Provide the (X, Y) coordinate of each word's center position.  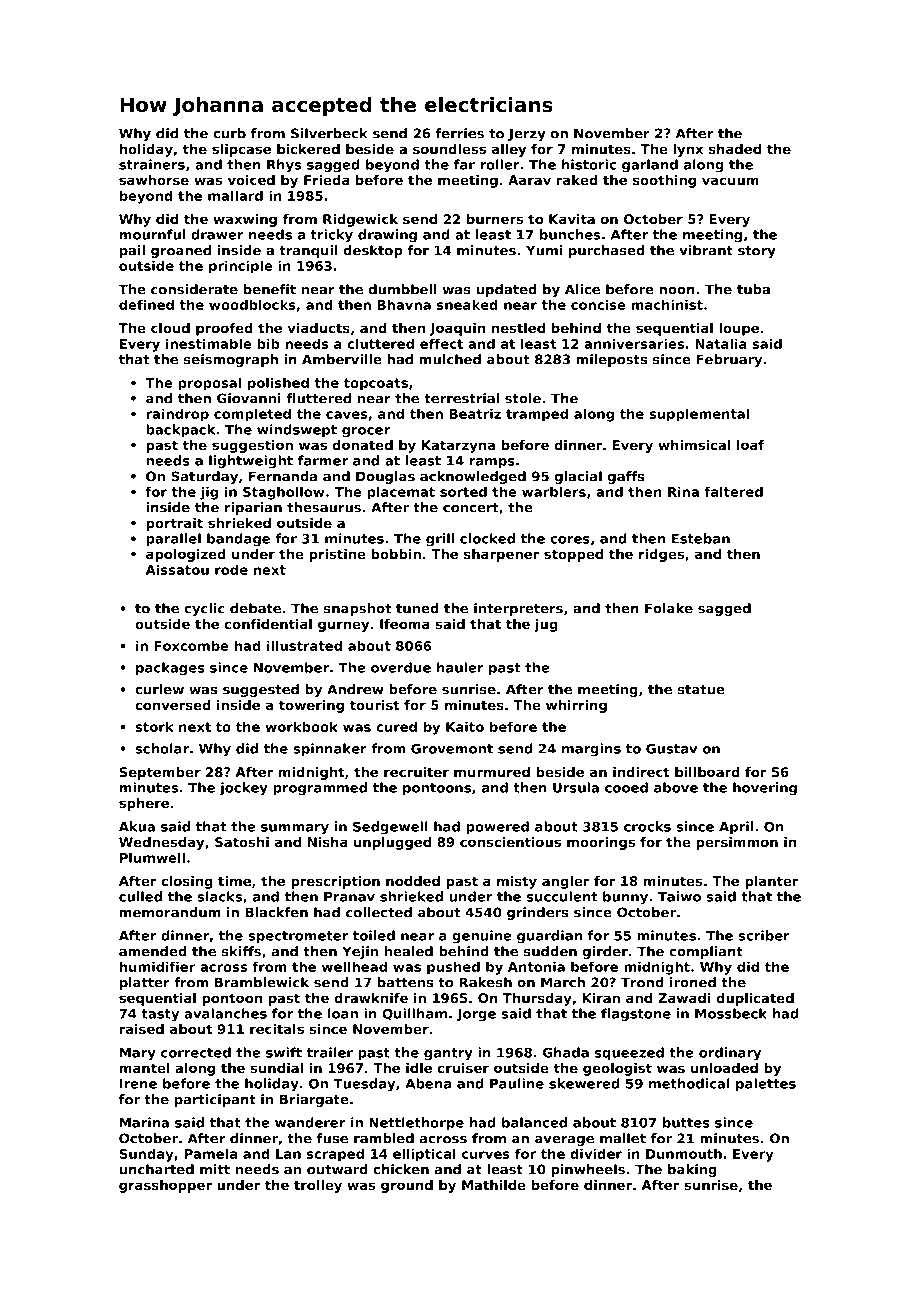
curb (229, 133)
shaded (735, 149)
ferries (460, 133)
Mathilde (494, 1185)
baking (692, 1170)
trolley (318, 1186)
